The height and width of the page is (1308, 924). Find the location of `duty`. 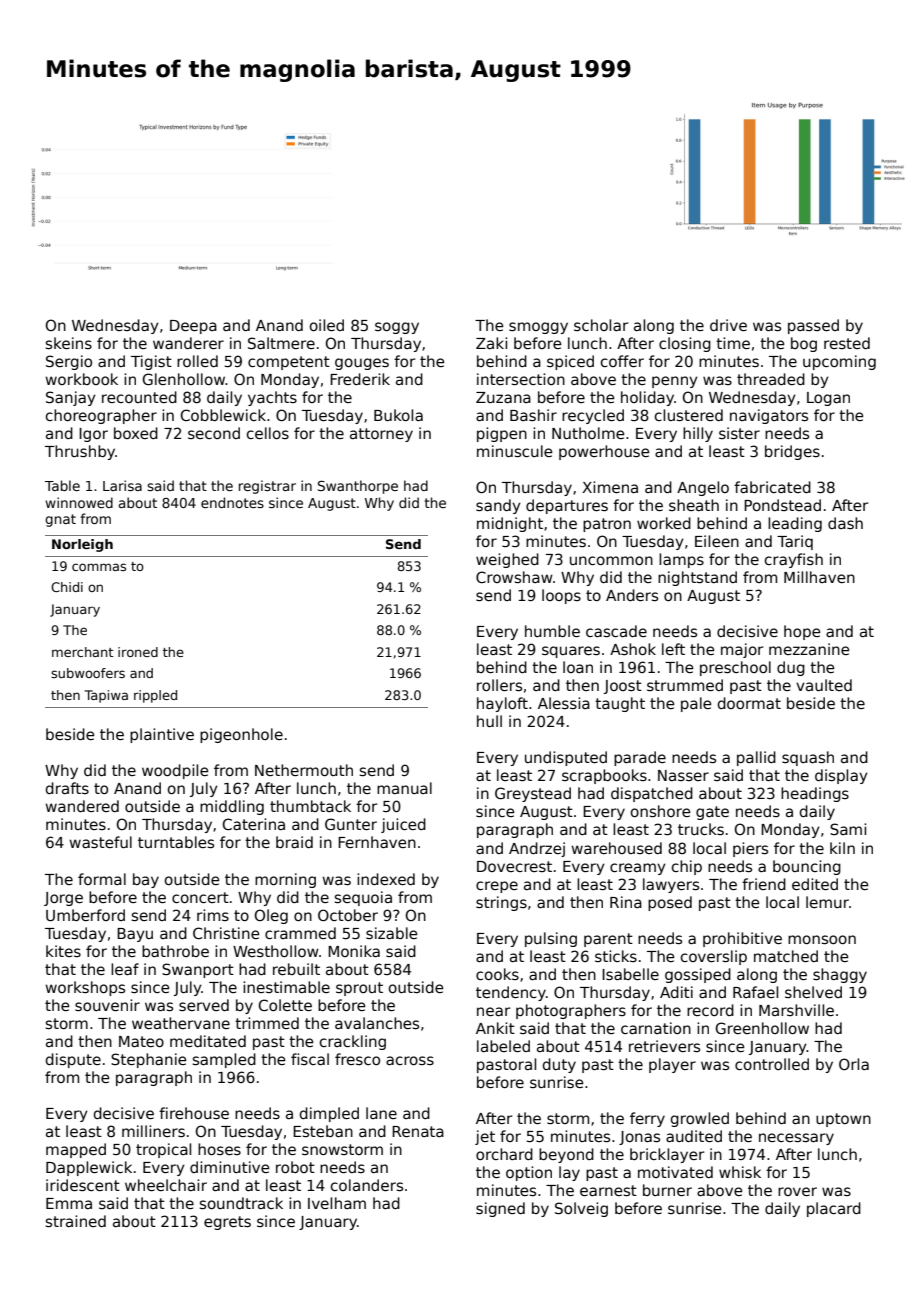

duty is located at coordinates (559, 1065).
